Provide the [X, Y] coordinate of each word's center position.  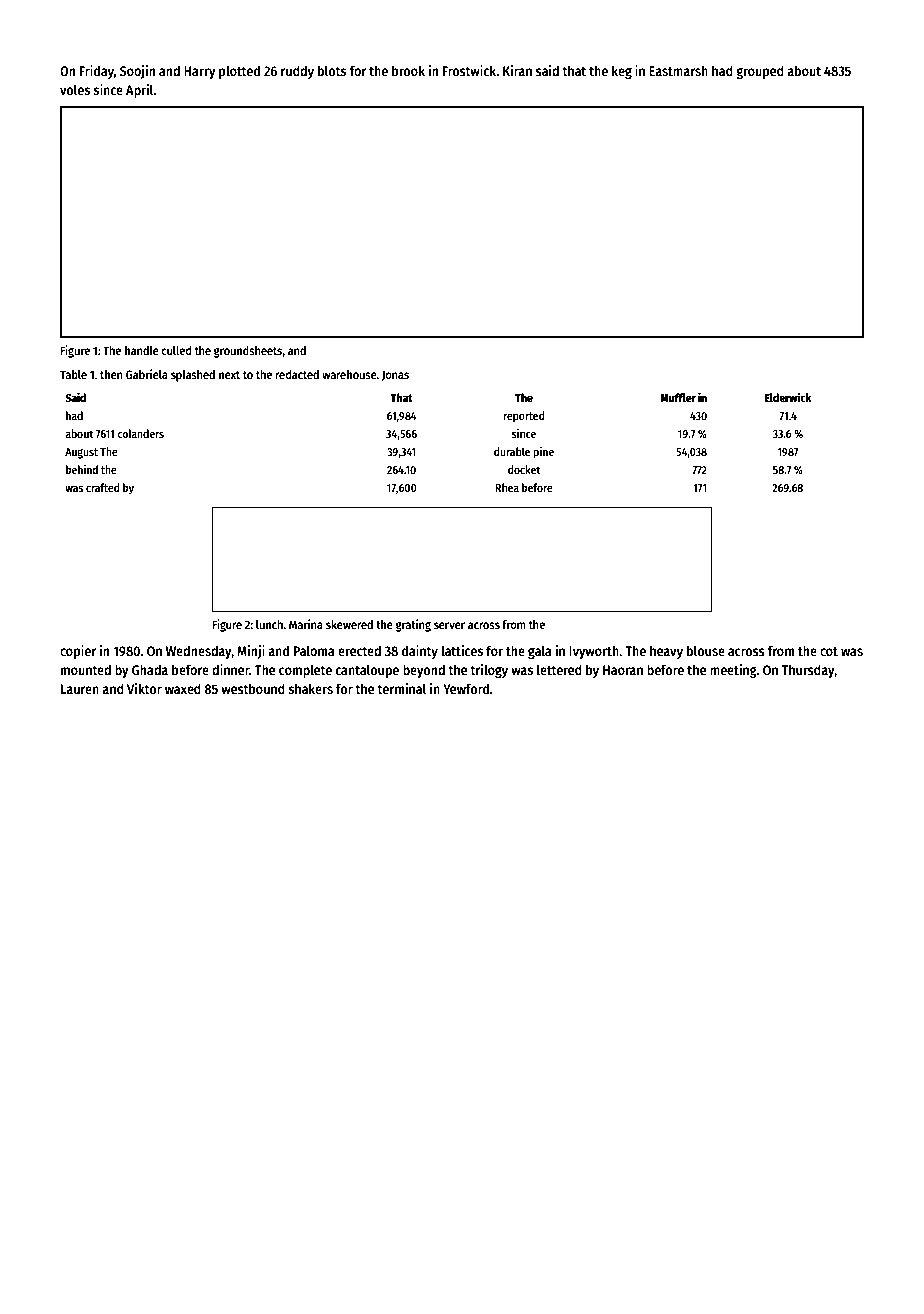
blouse [706, 650]
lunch [269, 624]
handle [142, 350]
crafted [103, 487]
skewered [349, 624]
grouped [760, 72]
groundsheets [248, 352]
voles [75, 89]
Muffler [678, 397]
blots [332, 70]
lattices [462, 650]
